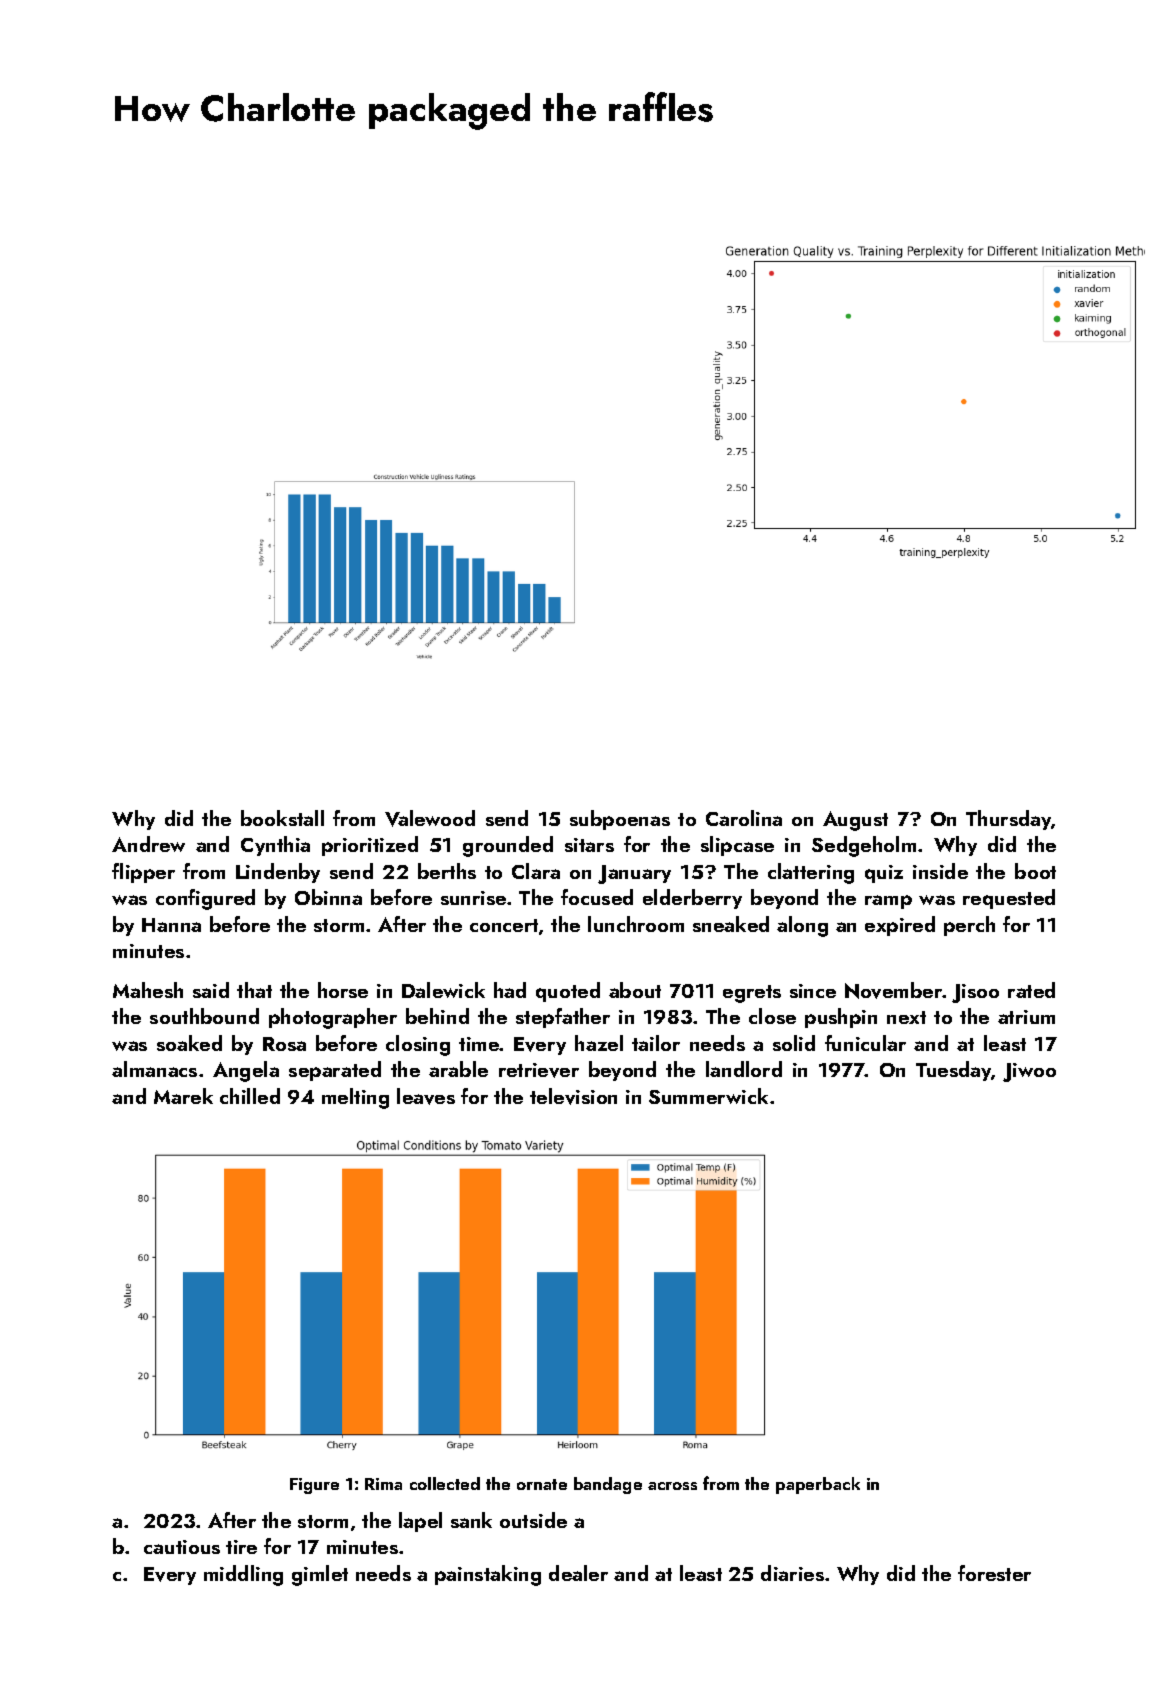 The image size is (1170, 1695). What do you see at coordinates (818, 1485) in the document?
I see `paperback` at bounding box center [818, 1485].
